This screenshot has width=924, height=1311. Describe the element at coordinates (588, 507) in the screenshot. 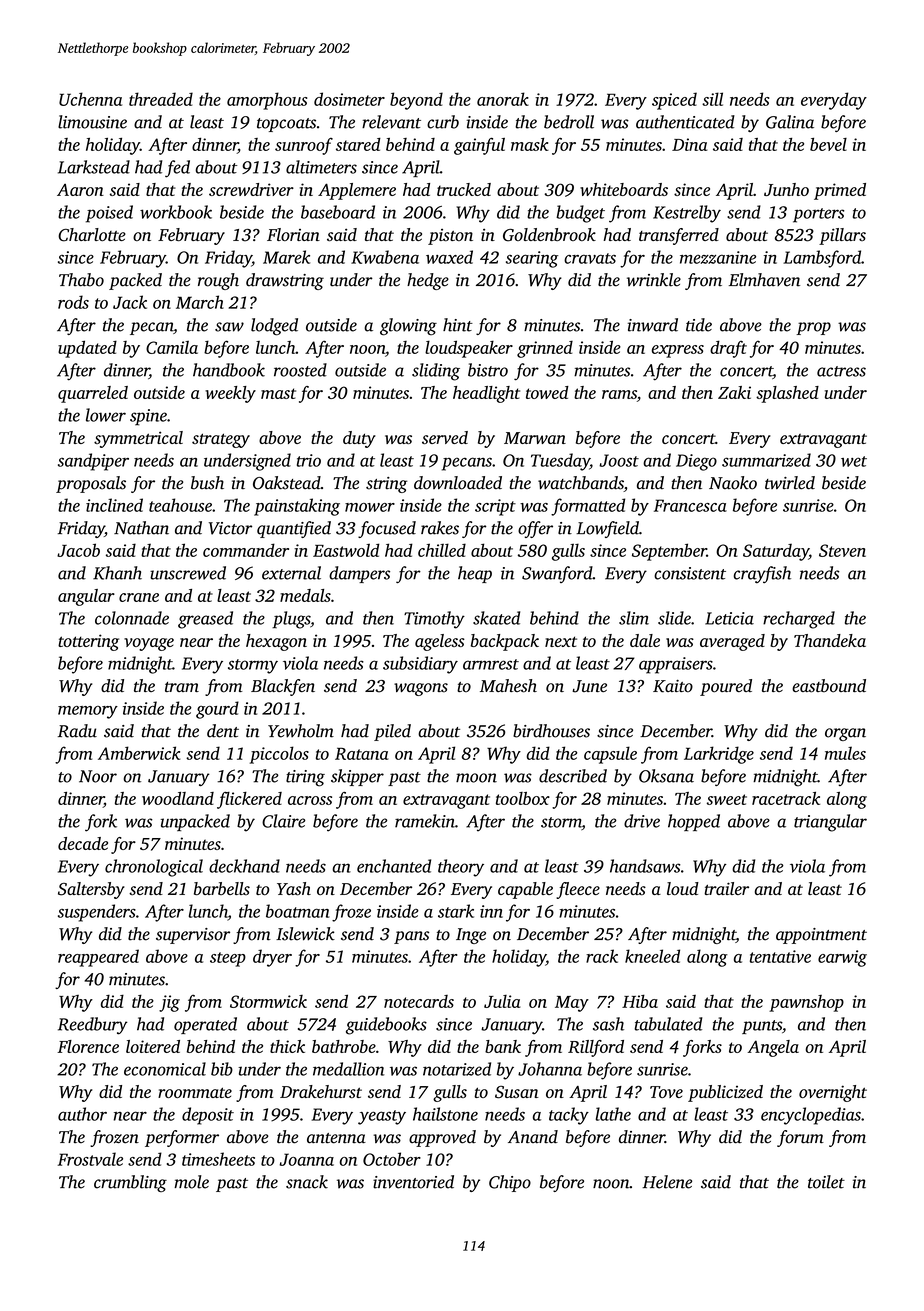

I see `formatted` at that location.
